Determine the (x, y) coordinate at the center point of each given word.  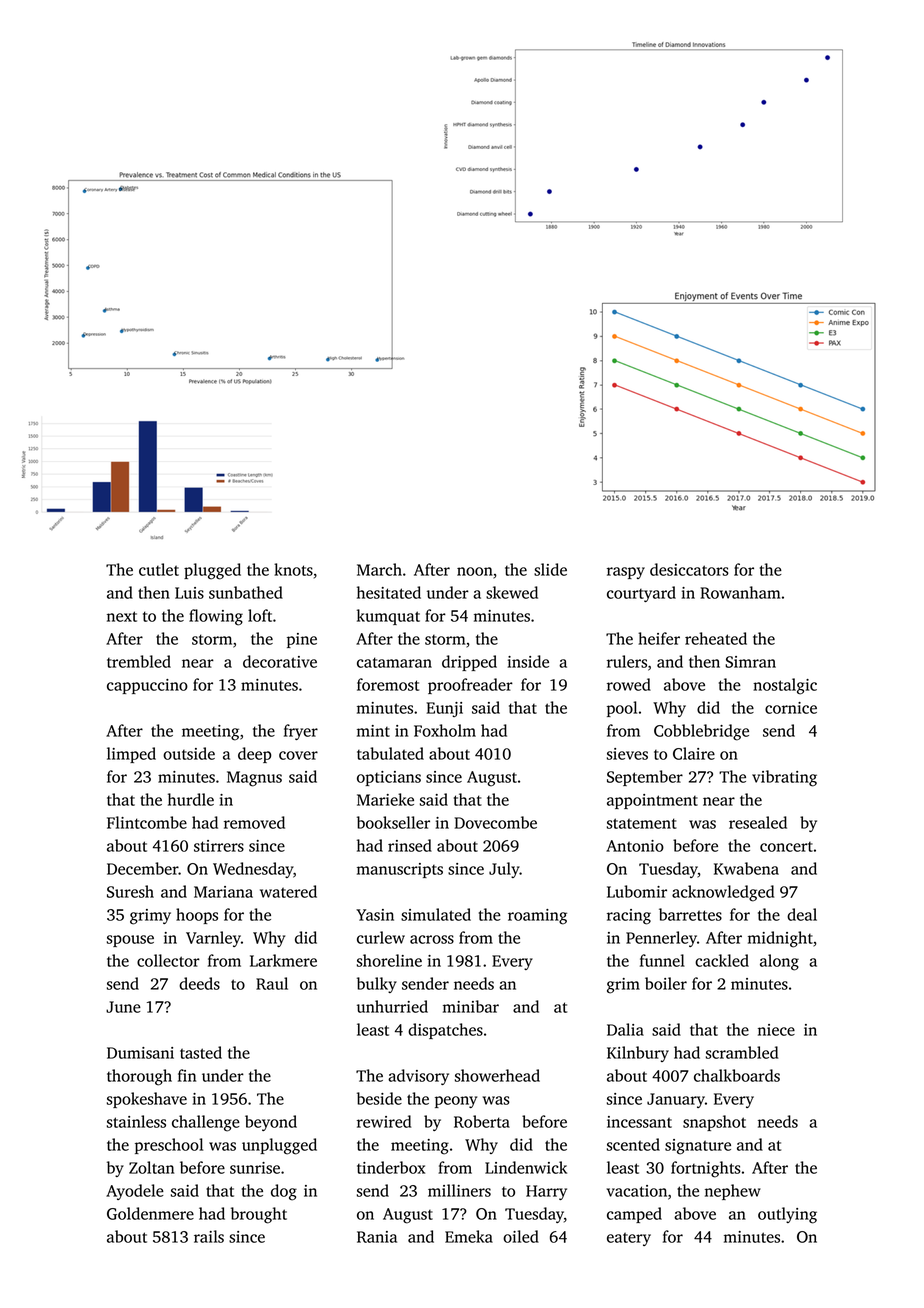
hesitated (389, 592)
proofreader (470, 686)
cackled (722, 960)
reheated (716, 638)
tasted (201, 1052)
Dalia (625, 1029)
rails (209, 1236)
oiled (521, 1236)
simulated (436, 914)
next (122, 616)
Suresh (130, 891)
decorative (280, 661)
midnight (780, 939)
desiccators (689, 569)
